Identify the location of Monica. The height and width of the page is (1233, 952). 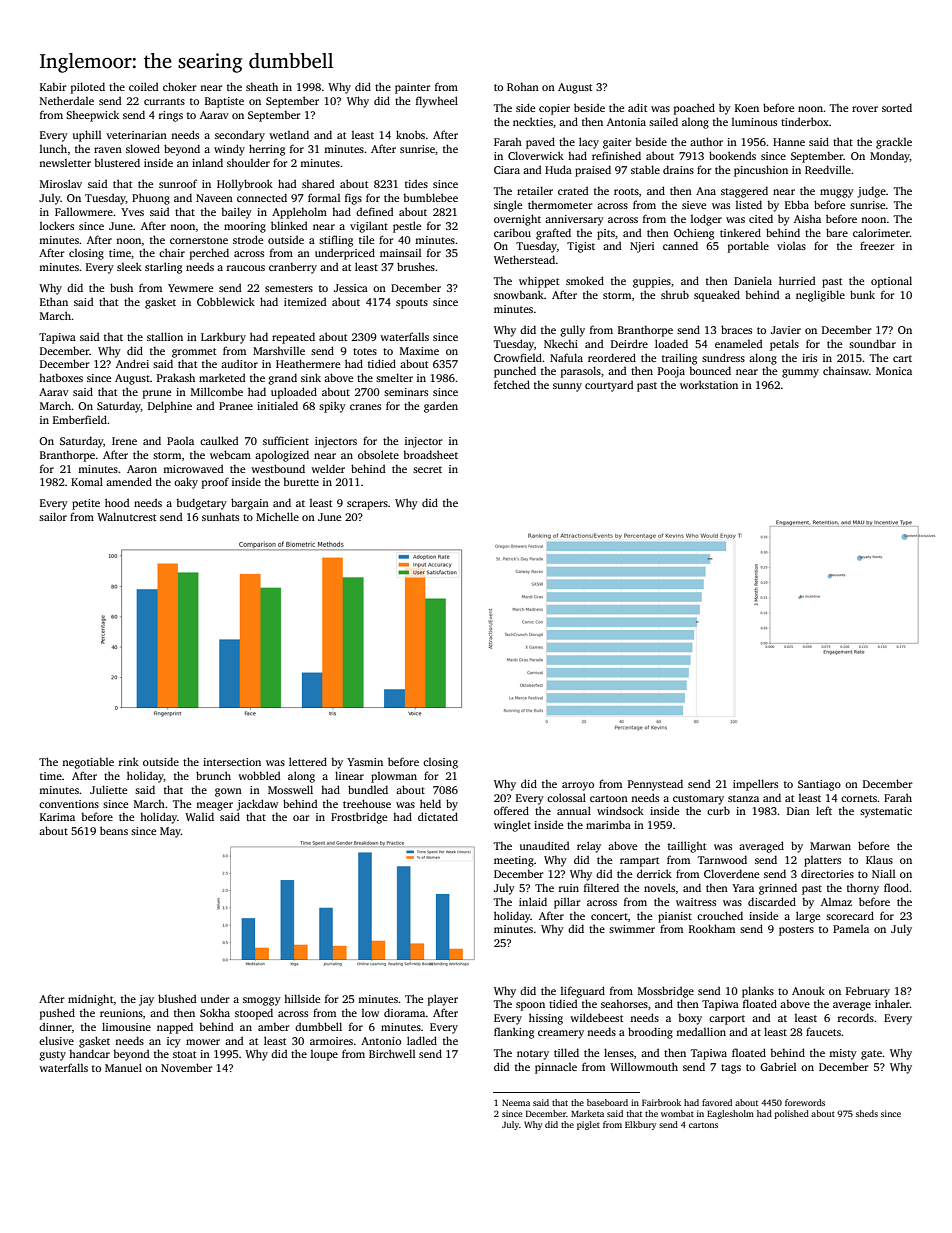
(894, 371).
